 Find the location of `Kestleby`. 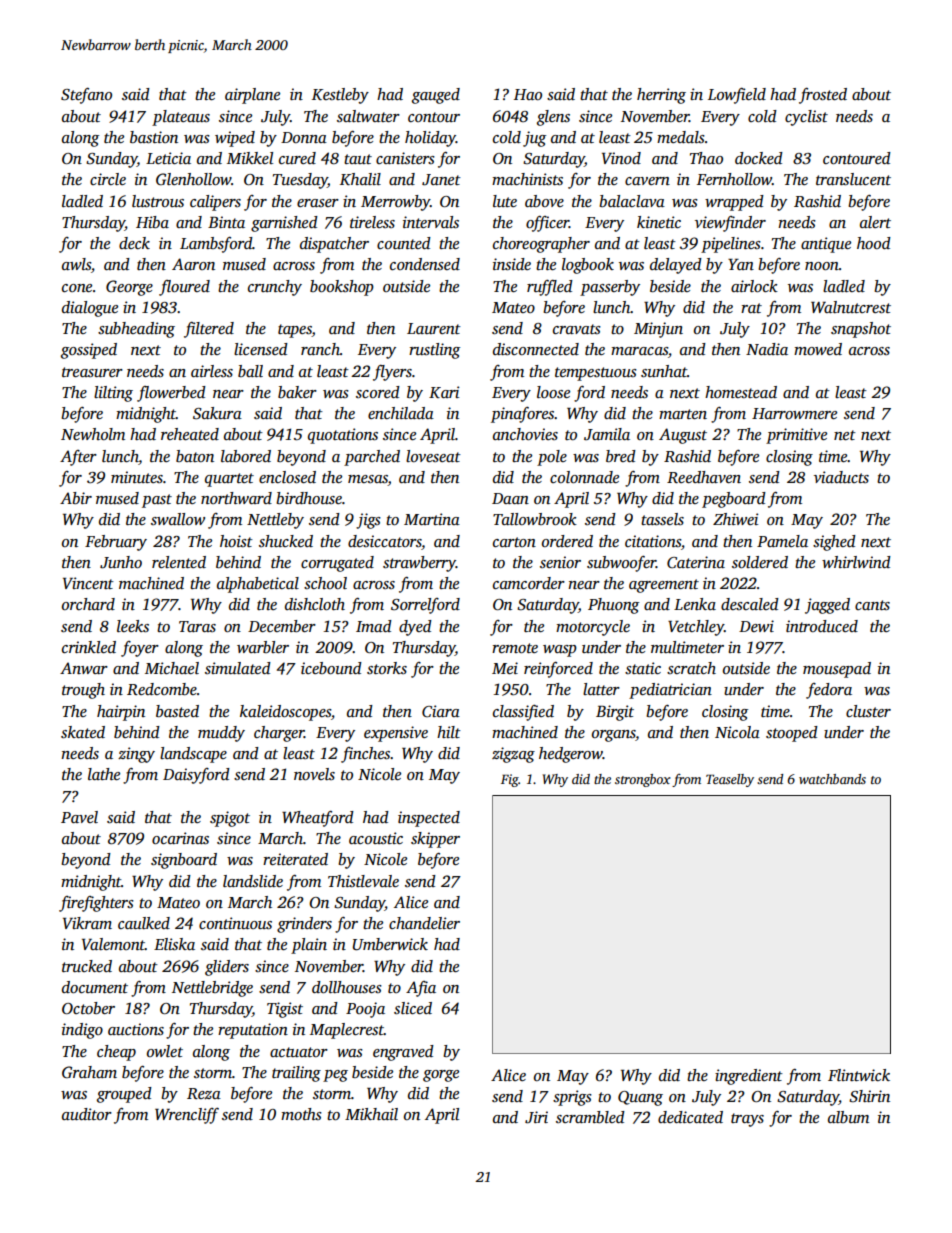

Kestleby is located at coordinates (340, 96).
